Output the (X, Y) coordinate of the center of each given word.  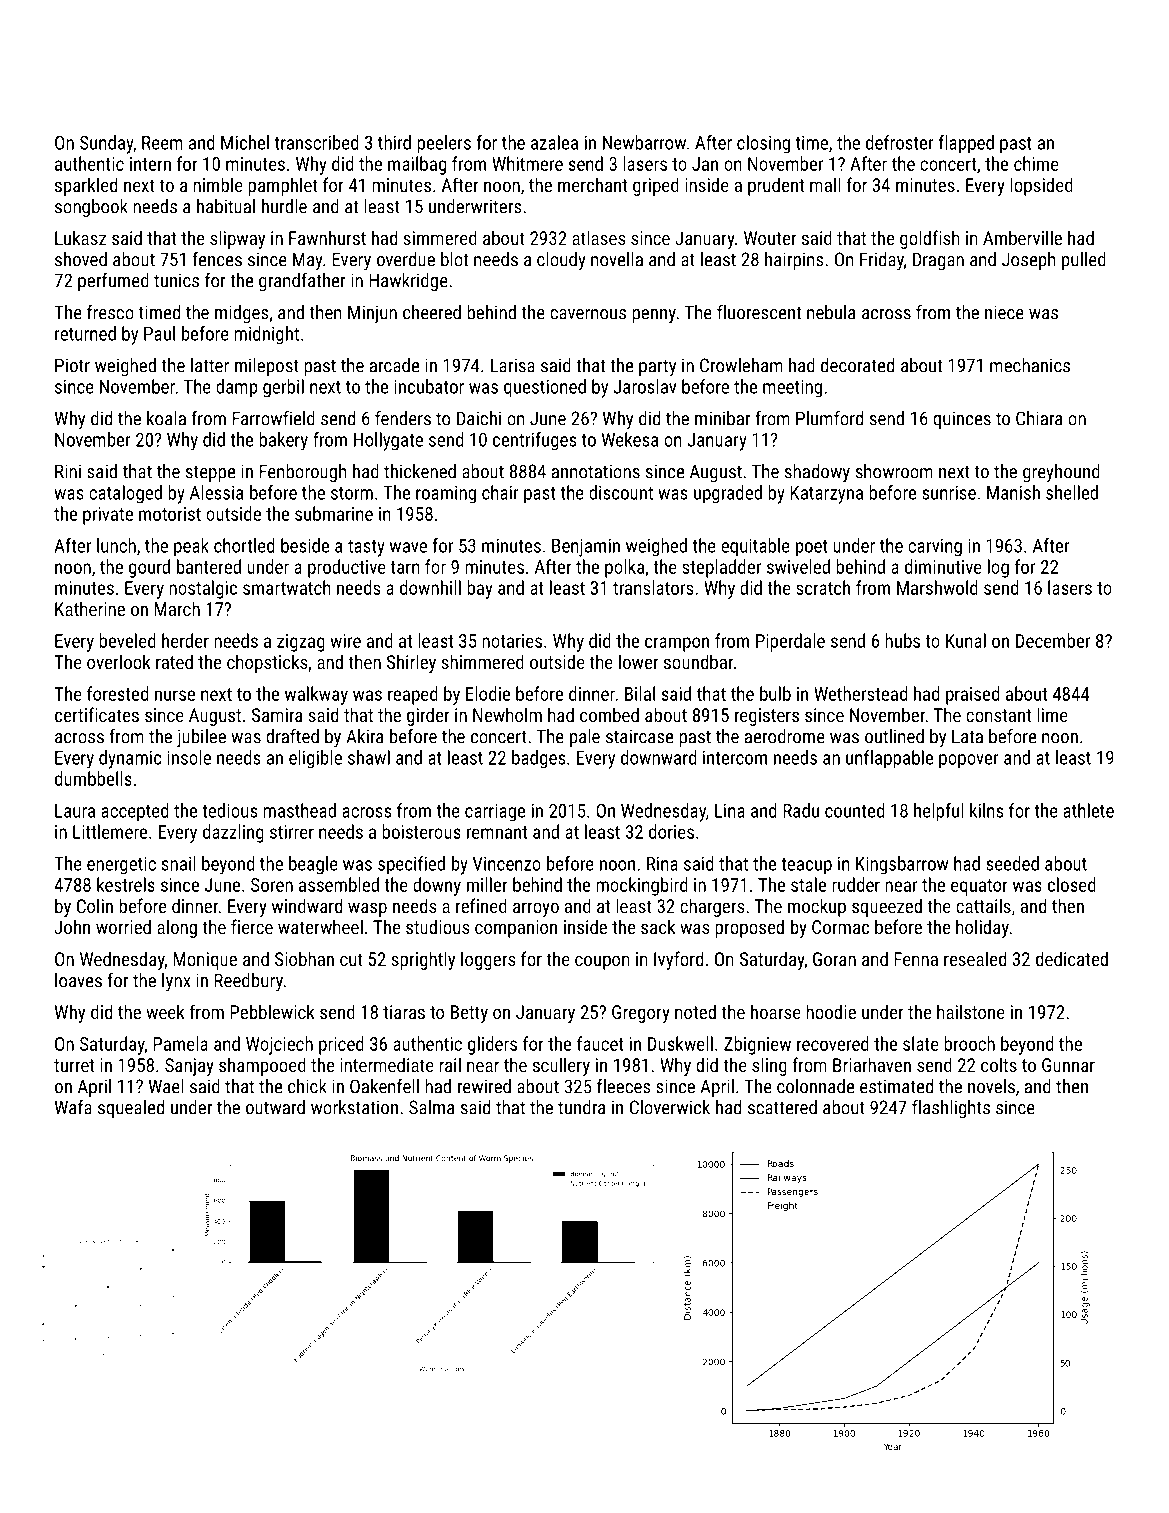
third (394, 142)
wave (408, 547)
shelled (1072, 492)
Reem (162, 143)
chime (1036, 163)
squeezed (887, 907)
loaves (78, 980)
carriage (495, 813)
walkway (316, 695)
